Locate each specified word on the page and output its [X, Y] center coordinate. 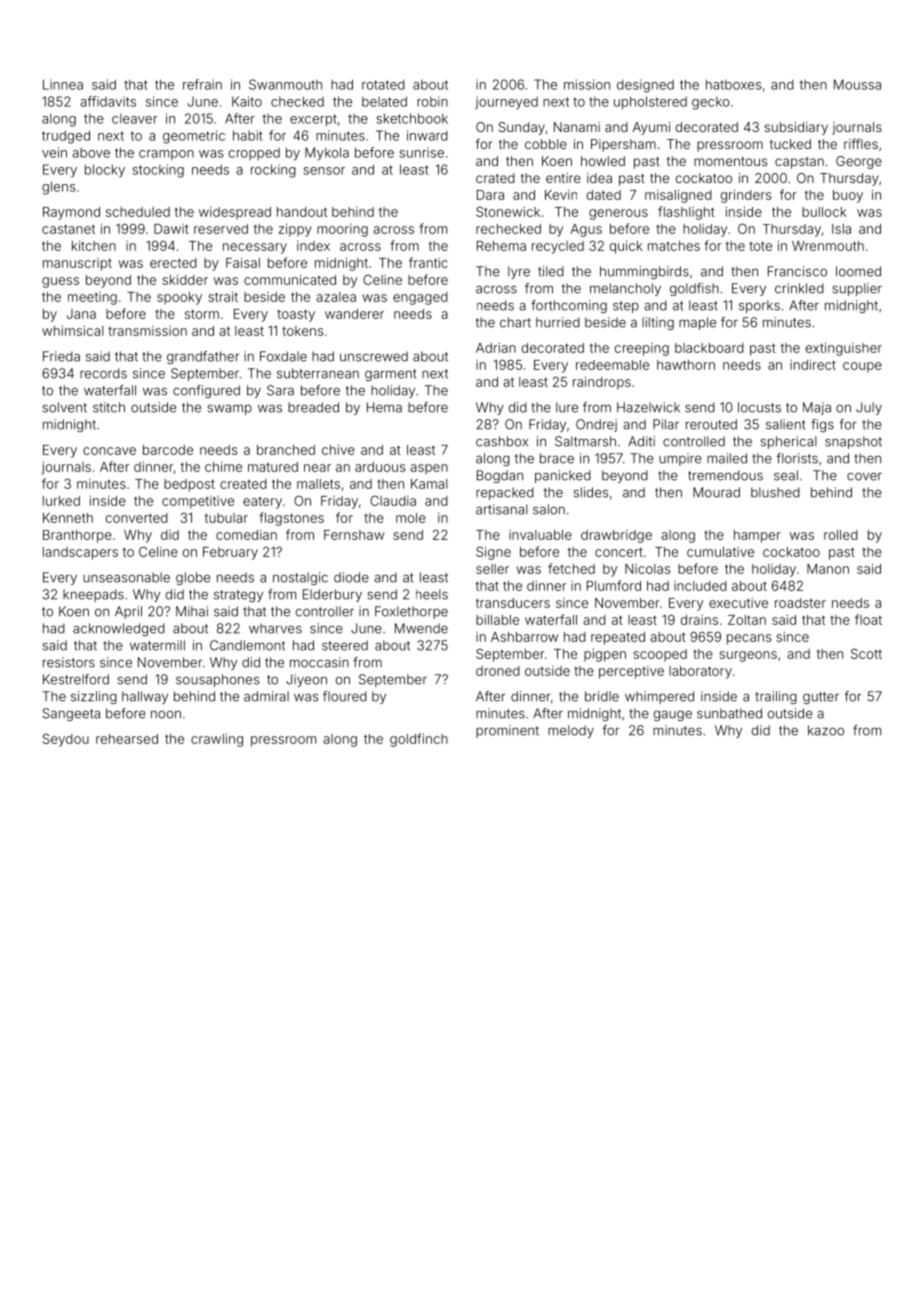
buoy [848, 196]
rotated [383, 85]
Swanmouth [285, 84]
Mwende [421, 628]
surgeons [748, 656]
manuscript [77, 264]
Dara [490, 195]
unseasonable [126, 577]
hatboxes [733, 84]
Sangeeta [71, 714]
